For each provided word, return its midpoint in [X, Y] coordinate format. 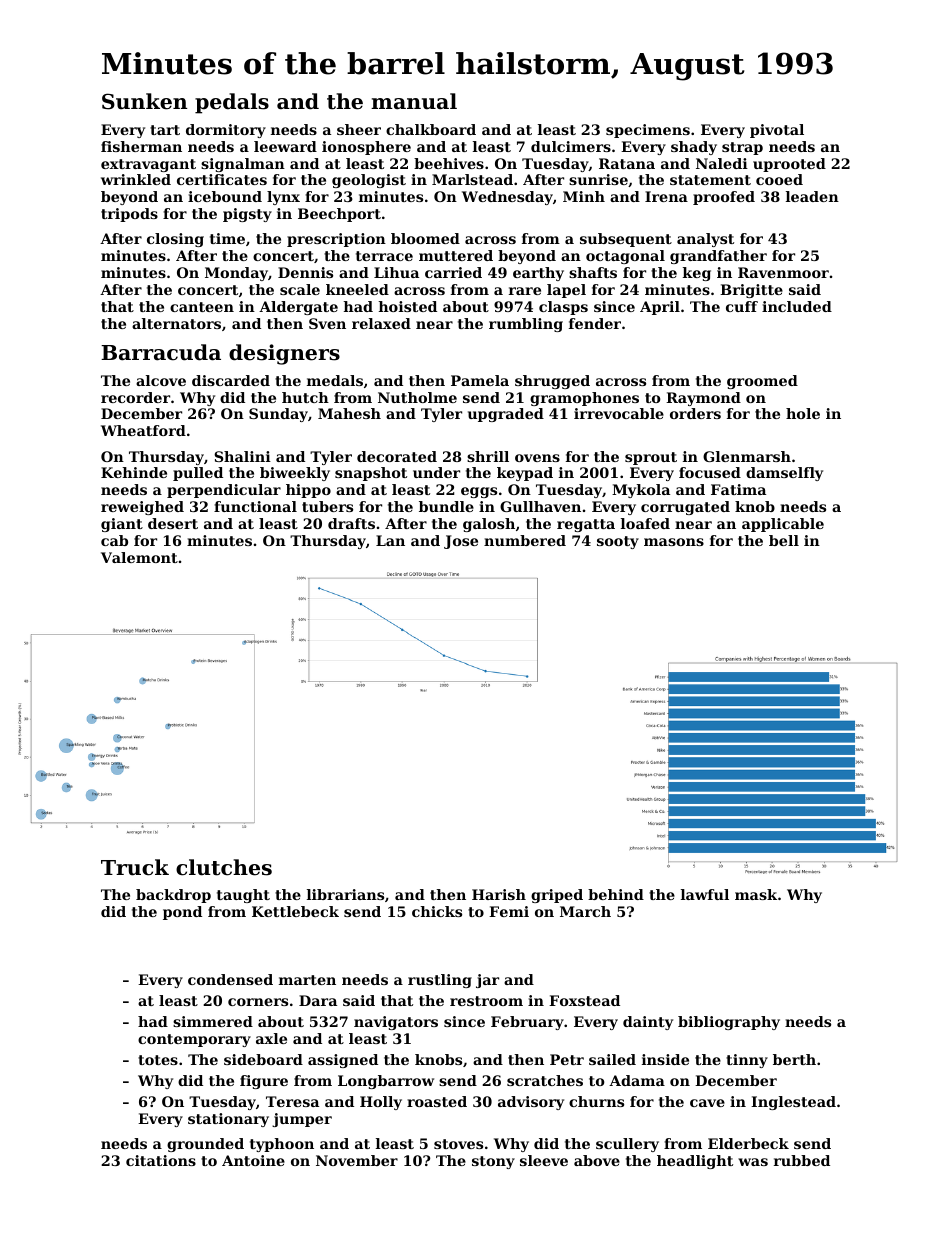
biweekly [295, 474]
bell [784, 540]
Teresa [292, 1101]
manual [414, 101]
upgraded [506, 415]
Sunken [144, 101]
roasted [437, 1101]
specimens [648, 131]
